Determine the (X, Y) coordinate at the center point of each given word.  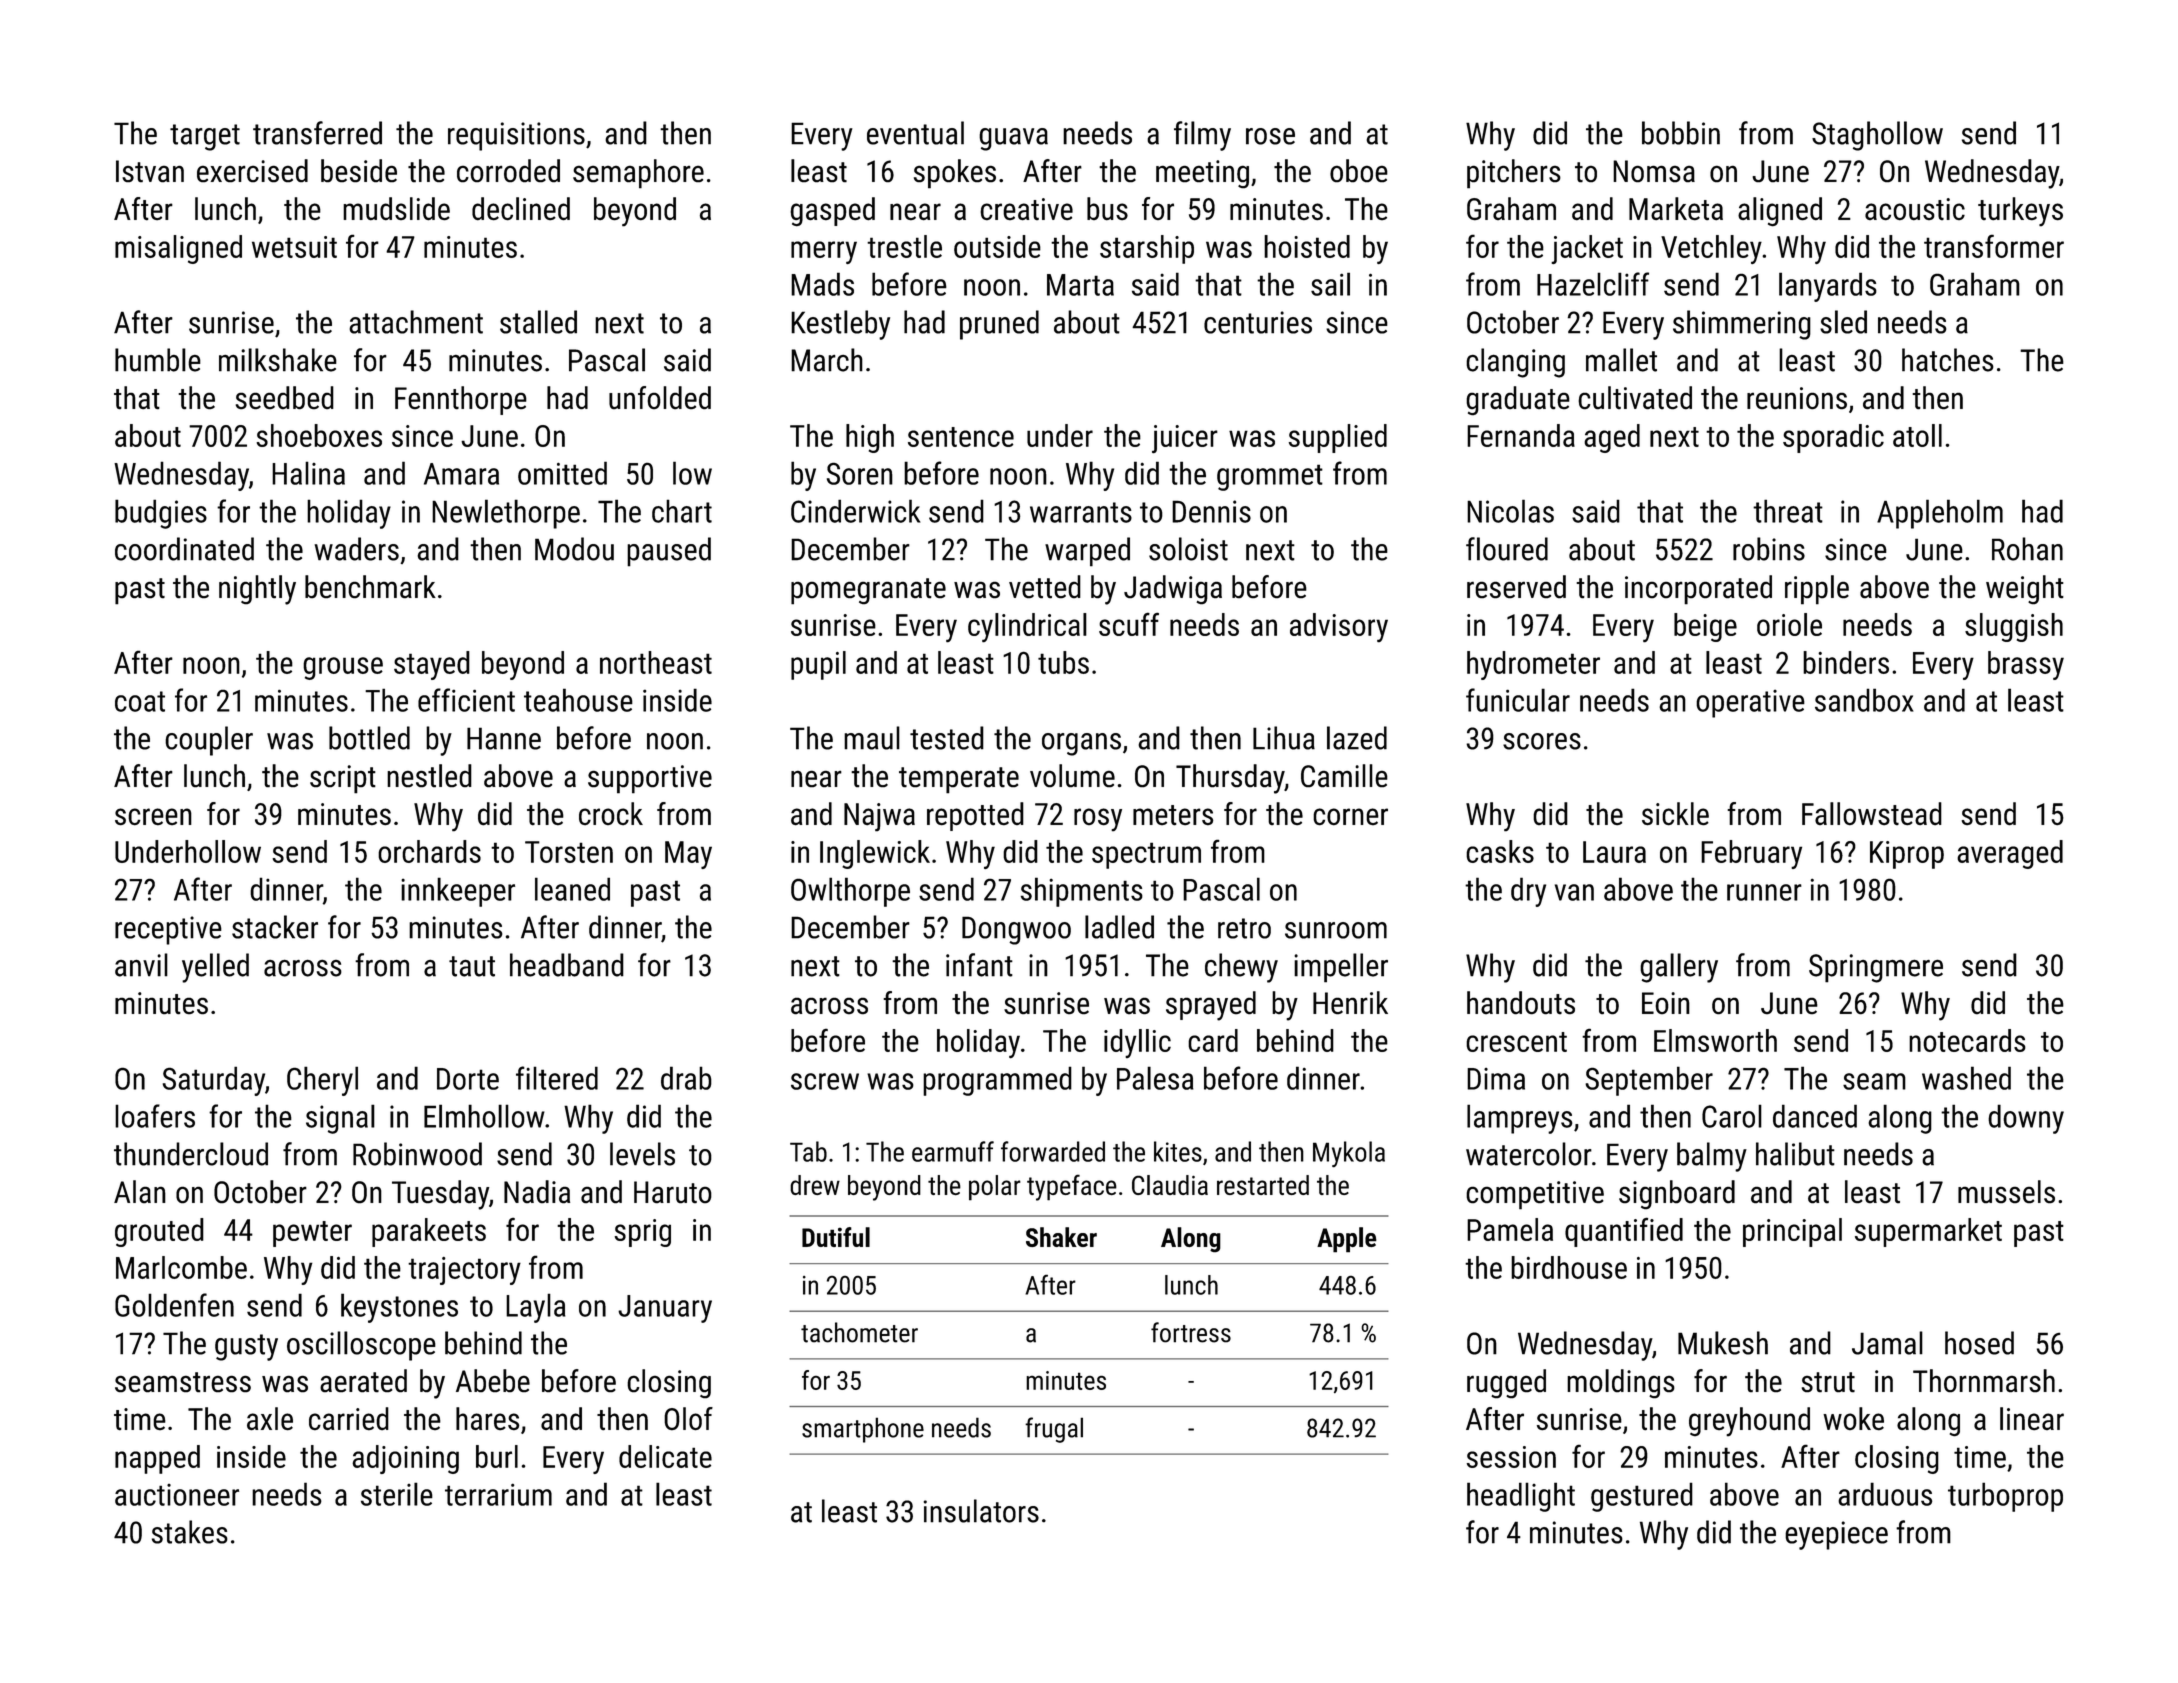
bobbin (1681, 133)
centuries (1258, 322)
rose (1270, 136)
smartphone (863, 1430)
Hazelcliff (1593, 284)
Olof (688, 1419)
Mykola (1349, 1154)
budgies (161, 514)
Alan (140, 1192)
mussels (2006, 1192)
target (205, 137)
